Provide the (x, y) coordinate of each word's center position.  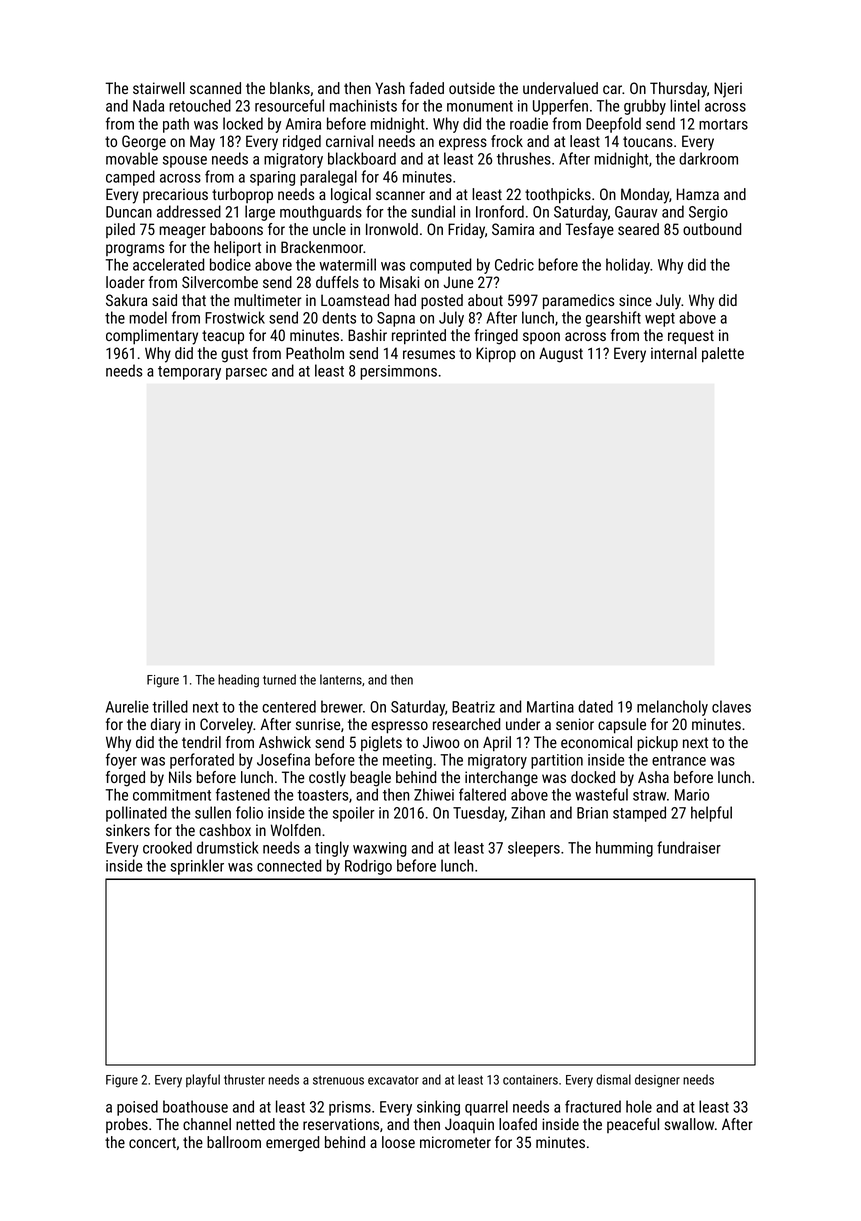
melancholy (672, 708)
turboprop (242, 196)
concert (152, 1142)
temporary (189, 373)
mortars (723, 124)
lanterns (341, 679)
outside (472, 88)
